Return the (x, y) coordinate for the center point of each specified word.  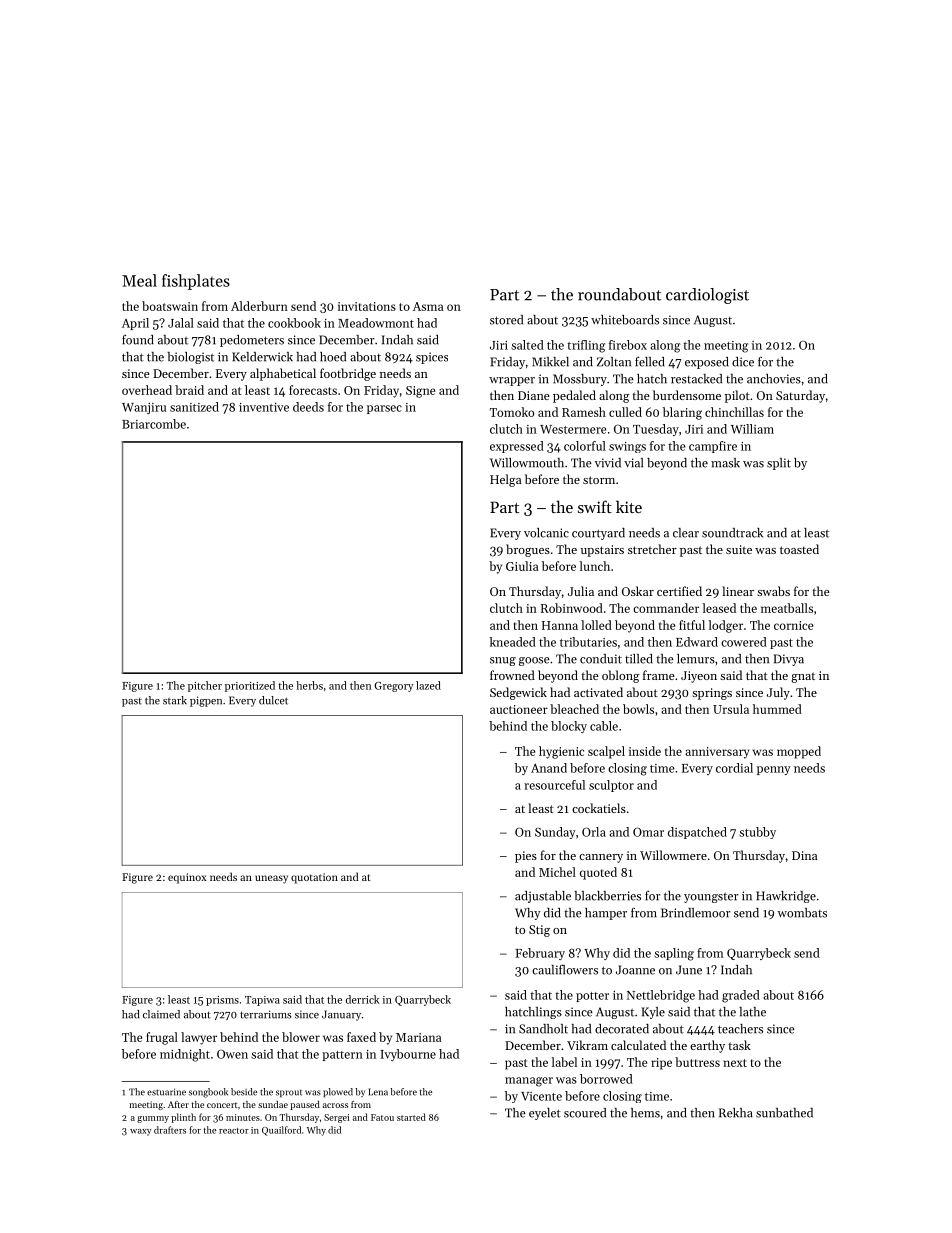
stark (175, 700)
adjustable (543, 897)
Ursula (731, 709)
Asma (428, 306)
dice (743, 362)
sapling (674, 954)
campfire (713, 447)
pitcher (205, 686)
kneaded (513, 642)
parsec (384, 409)
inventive (264, 407)
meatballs (787, 608)
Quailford (281, 1131)
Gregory (393, 687)
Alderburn (259, 306)
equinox (187, 878)
